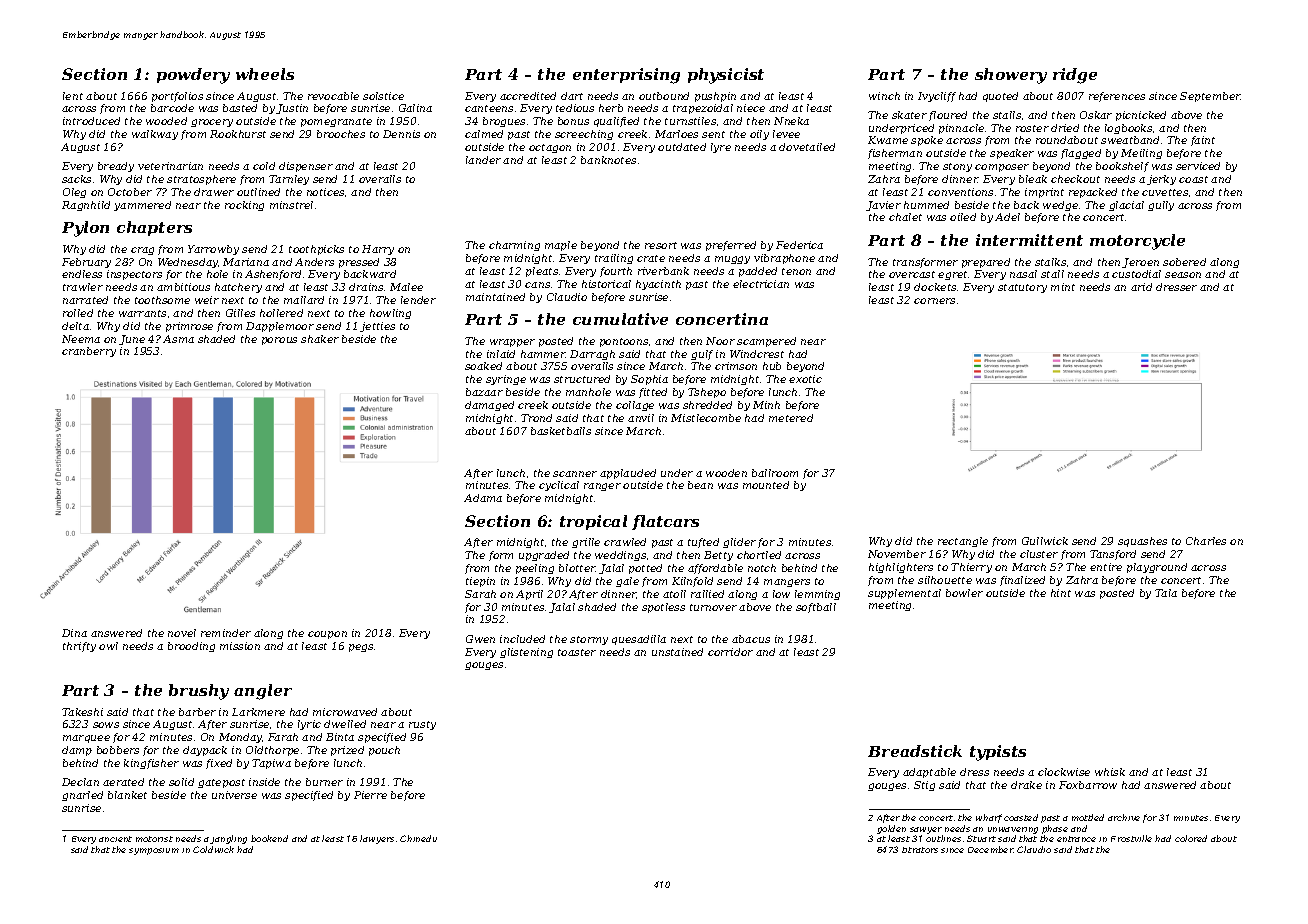 Image resolution: width=1308 pixels, height=924 pixels. Describe the element at coordinates (89, 352) in the document. I see `cranberry` at that location.
